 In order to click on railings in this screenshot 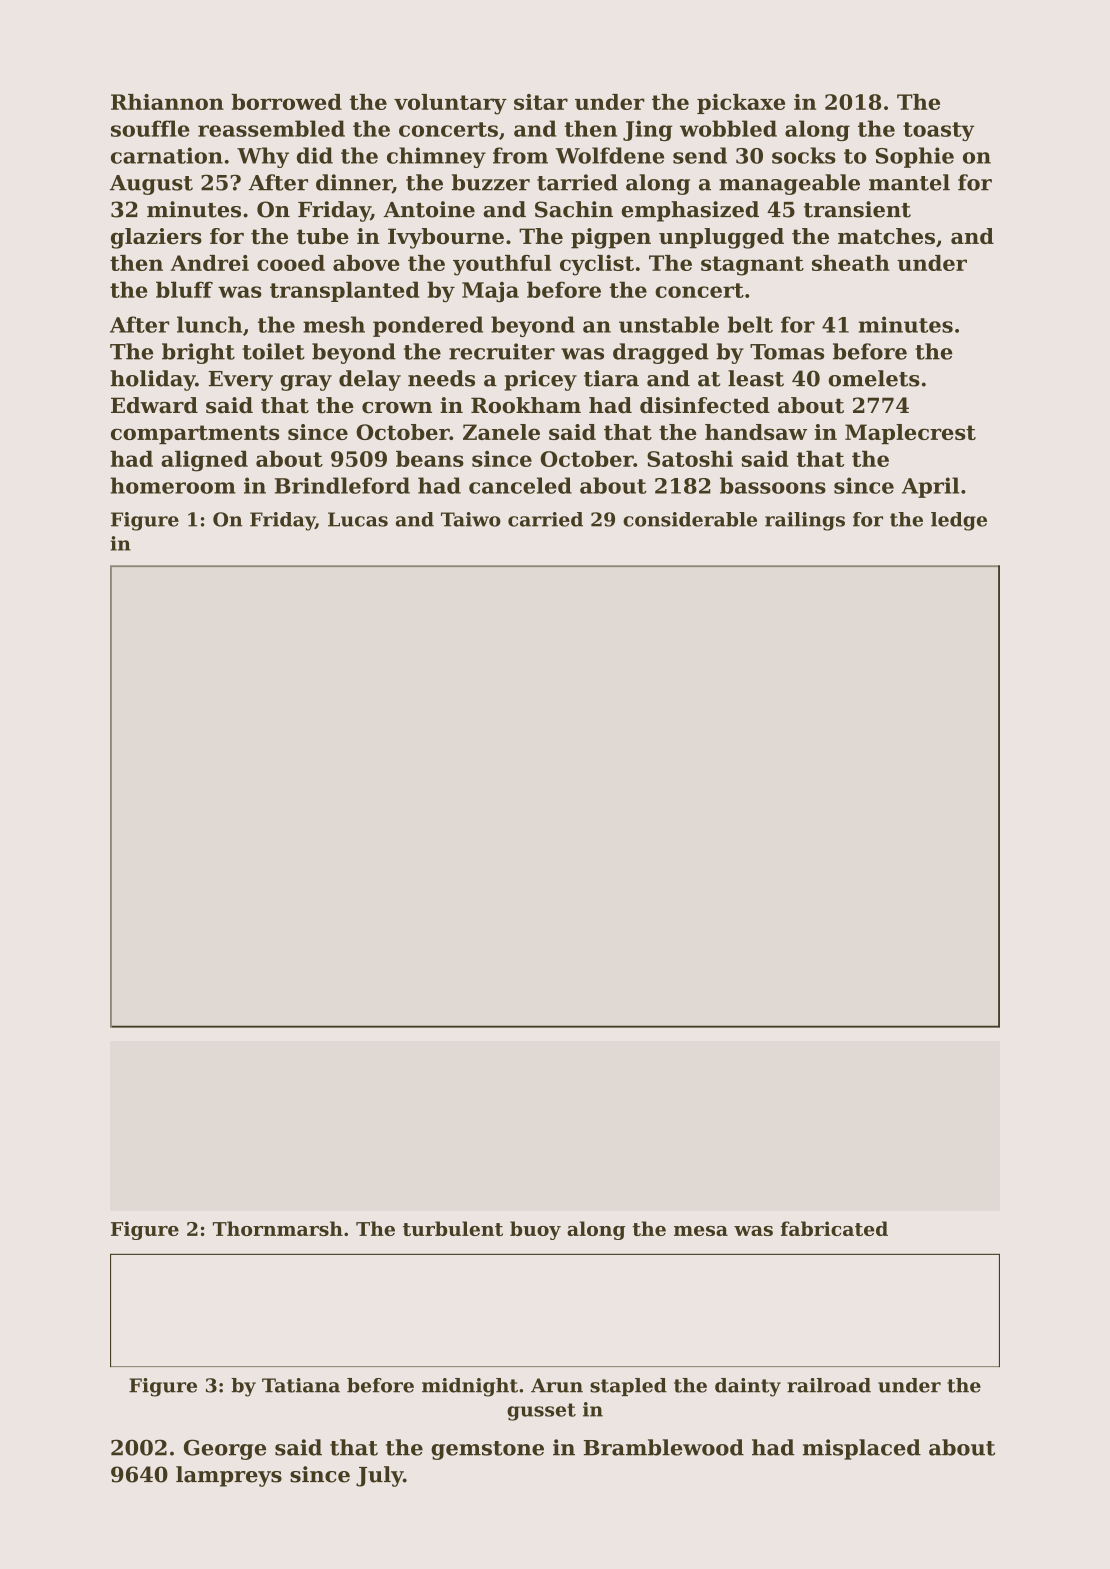, I will do `click(805, 521)`.
